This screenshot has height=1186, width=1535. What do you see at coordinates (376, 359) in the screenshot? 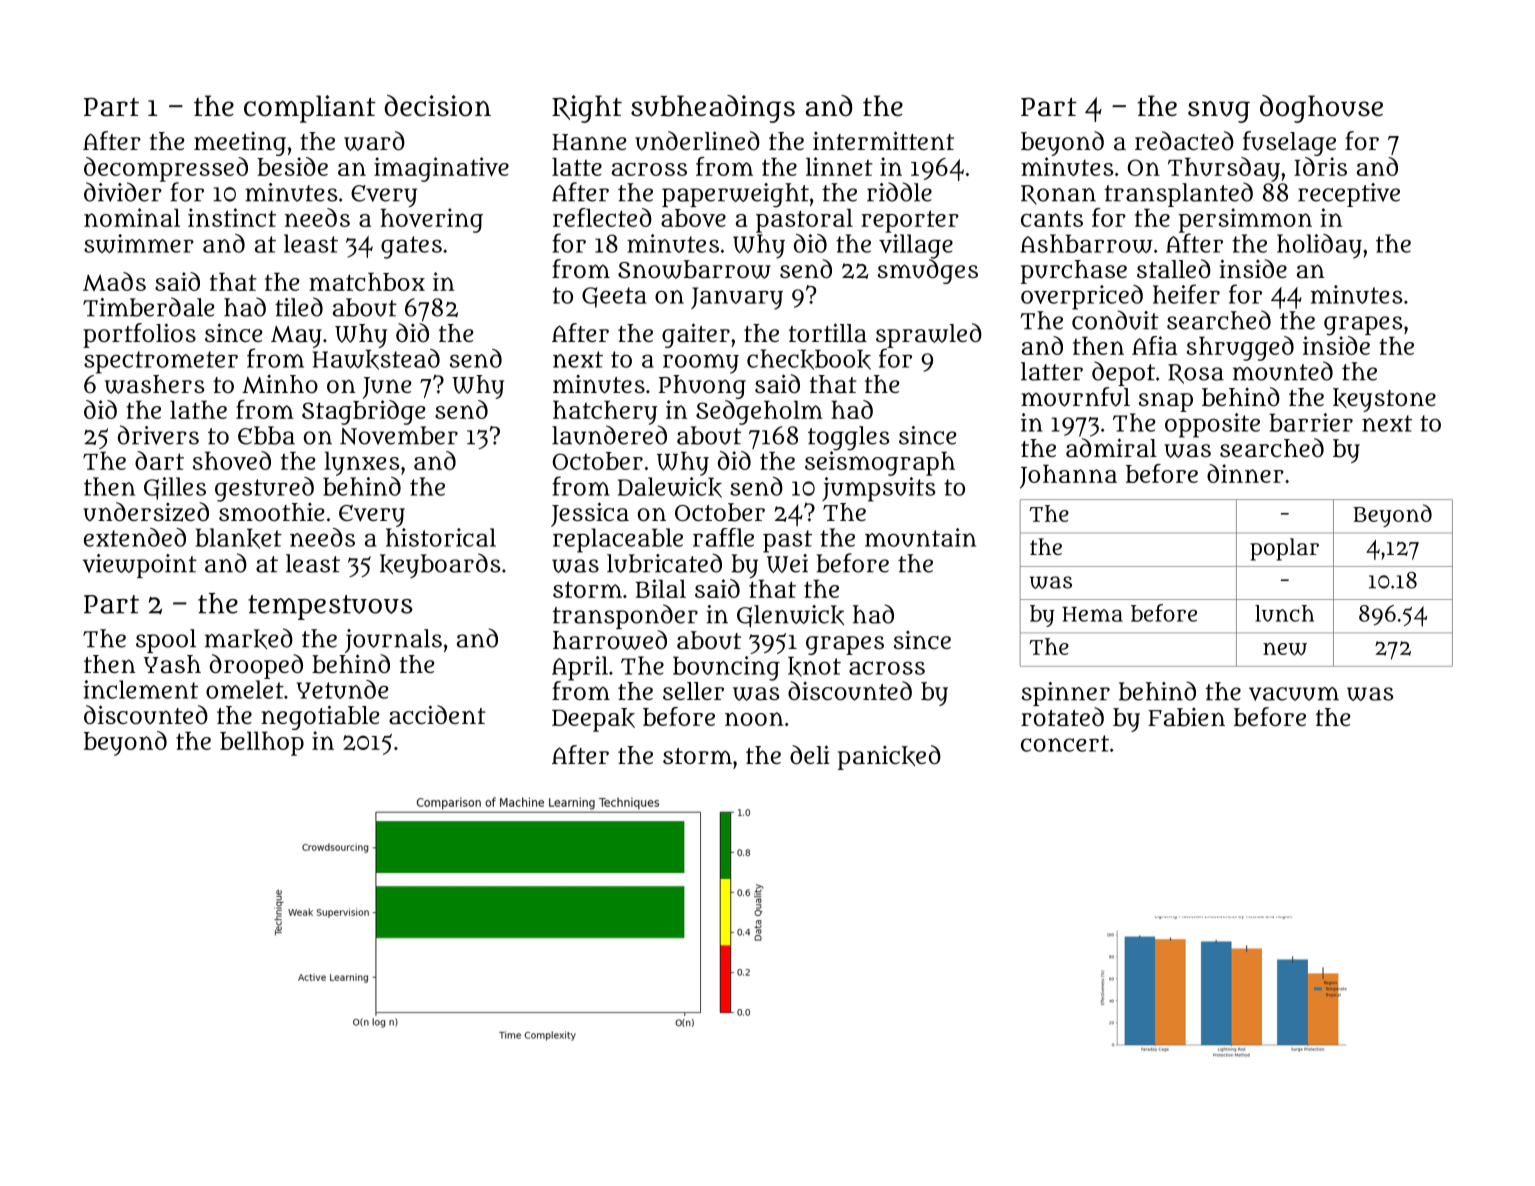
I see `Hawkstead` at bounding box center [376, 359].
